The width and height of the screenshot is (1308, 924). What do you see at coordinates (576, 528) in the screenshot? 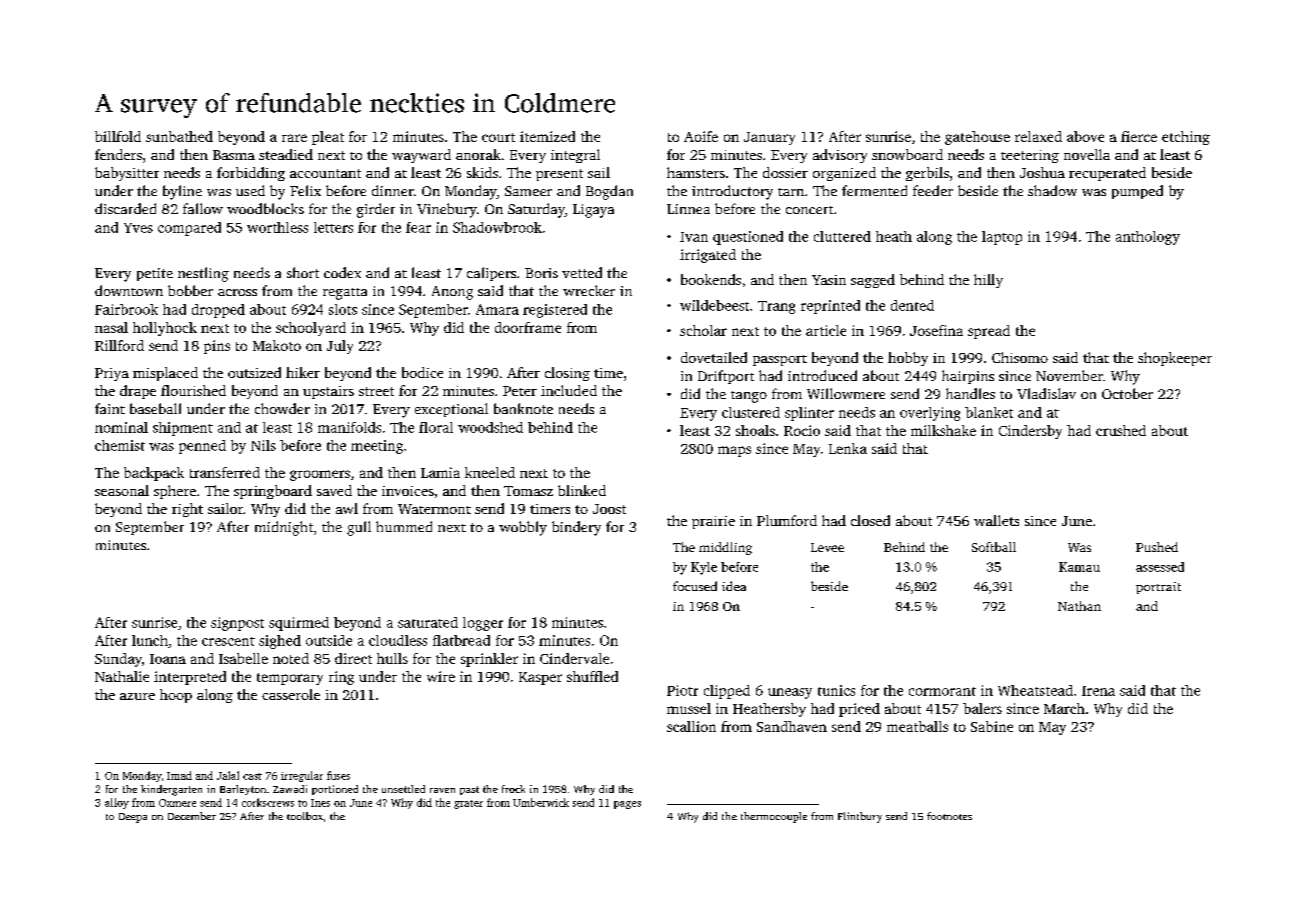
I see `bindery` at bounding box center [576, 528].
